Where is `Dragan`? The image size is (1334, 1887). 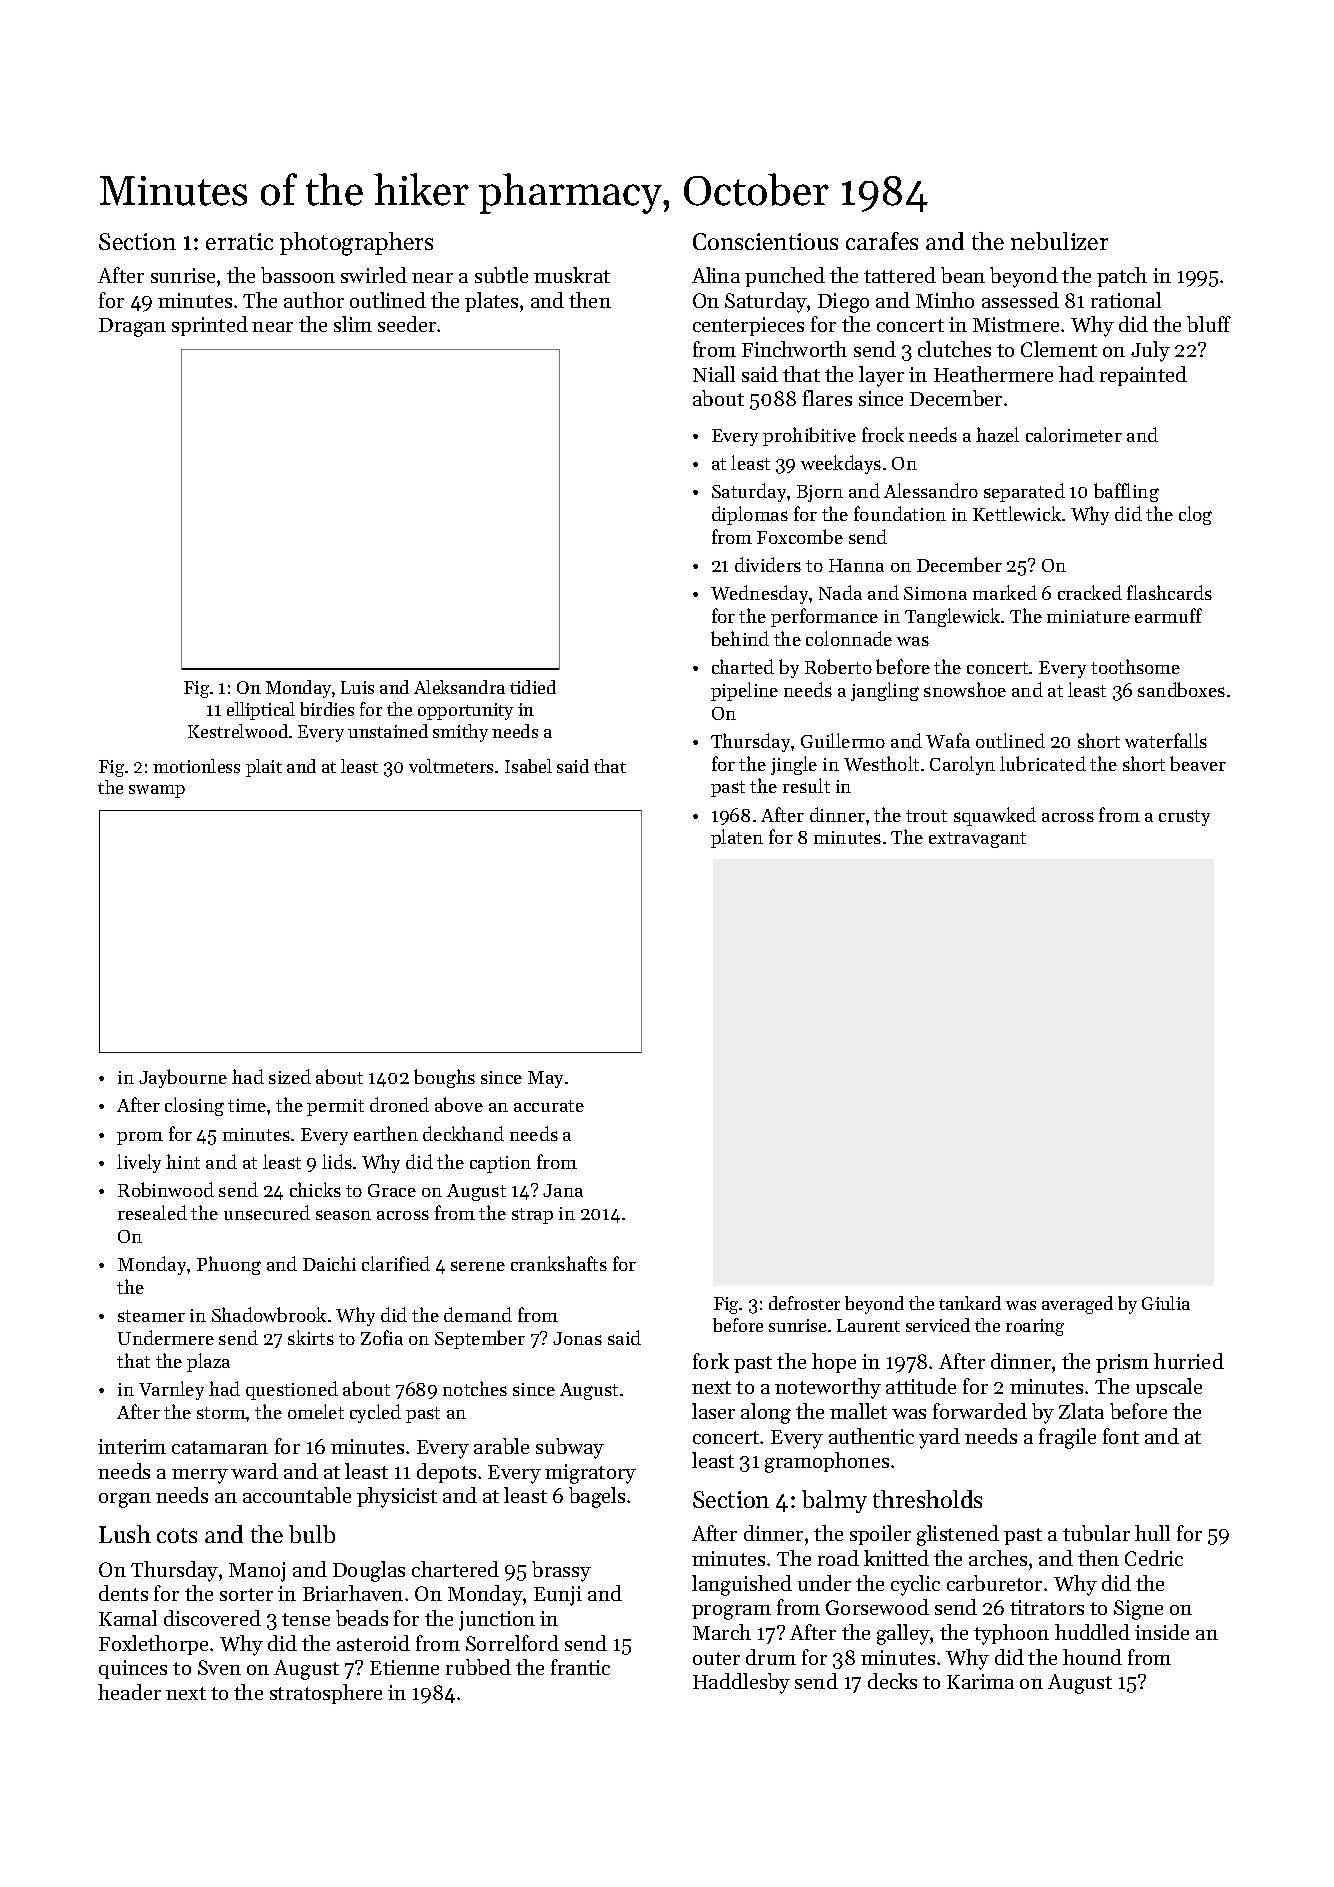
Dragan is located at coordinates (132, 327).
